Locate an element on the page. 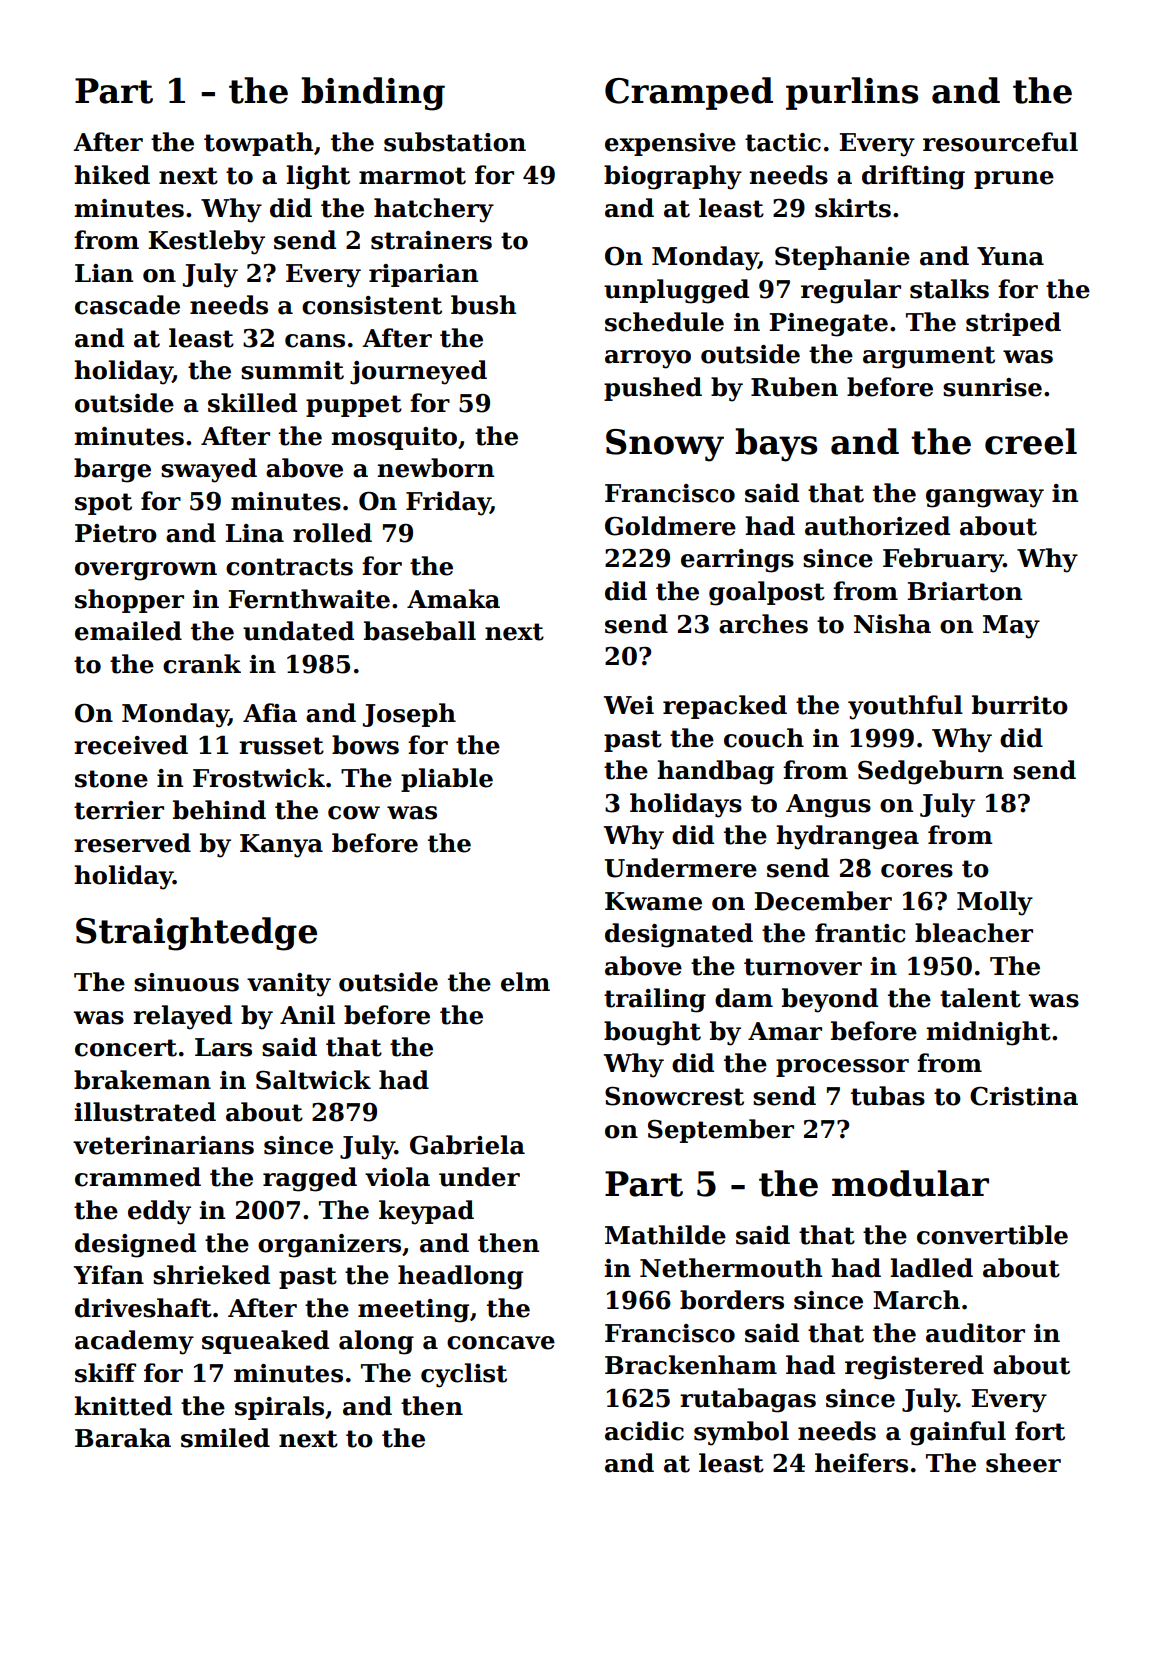 This document has height=1654, width=1165. summit is located at coordinates (292, 370).
